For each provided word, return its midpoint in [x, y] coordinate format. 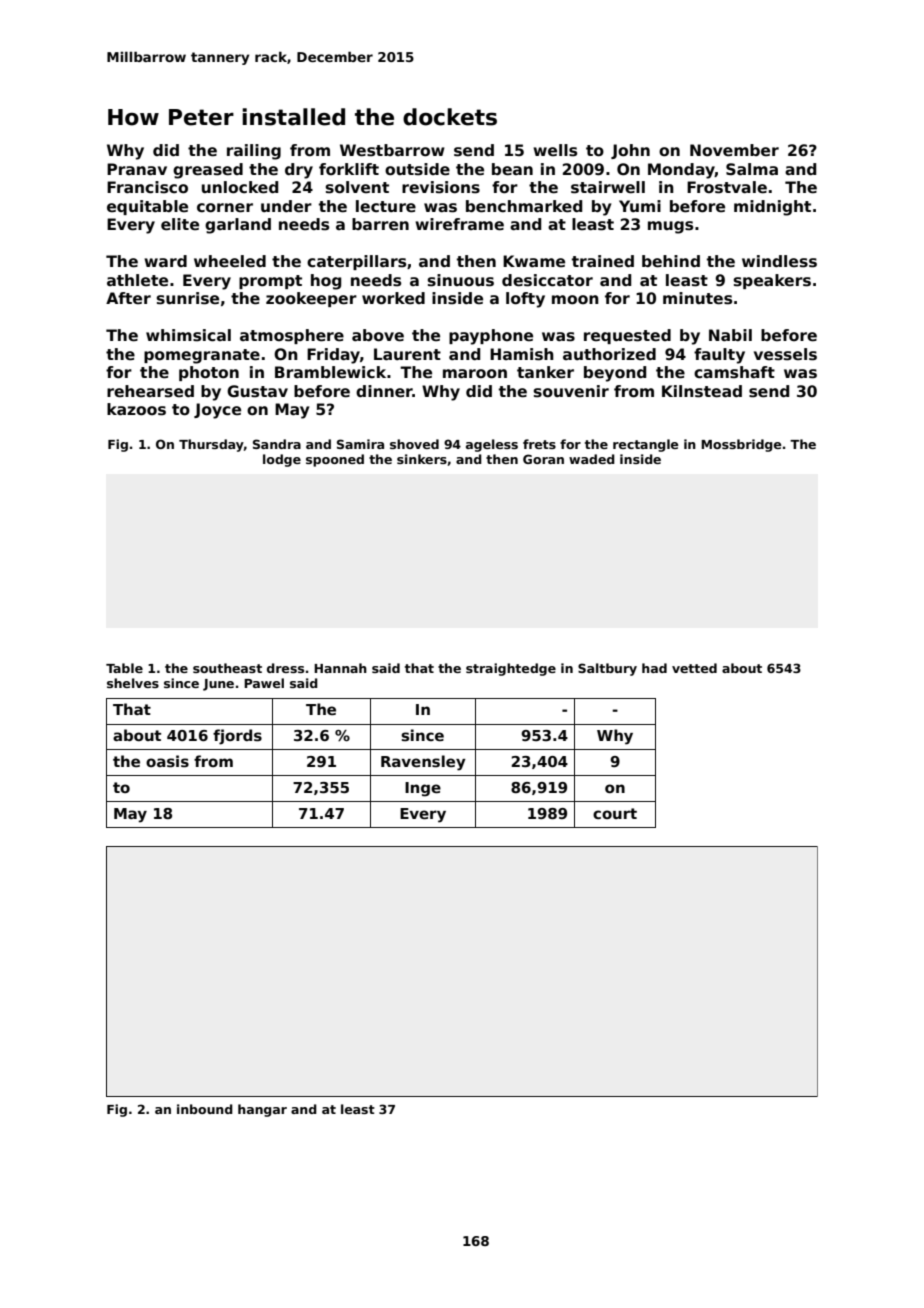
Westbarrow [392, 150]
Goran [543, 459]
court [615, 813]
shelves [133, 683]
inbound [205, 1109]
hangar [262, 1110]
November [734, 150]
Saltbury [607, 669]
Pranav [137, 169]
